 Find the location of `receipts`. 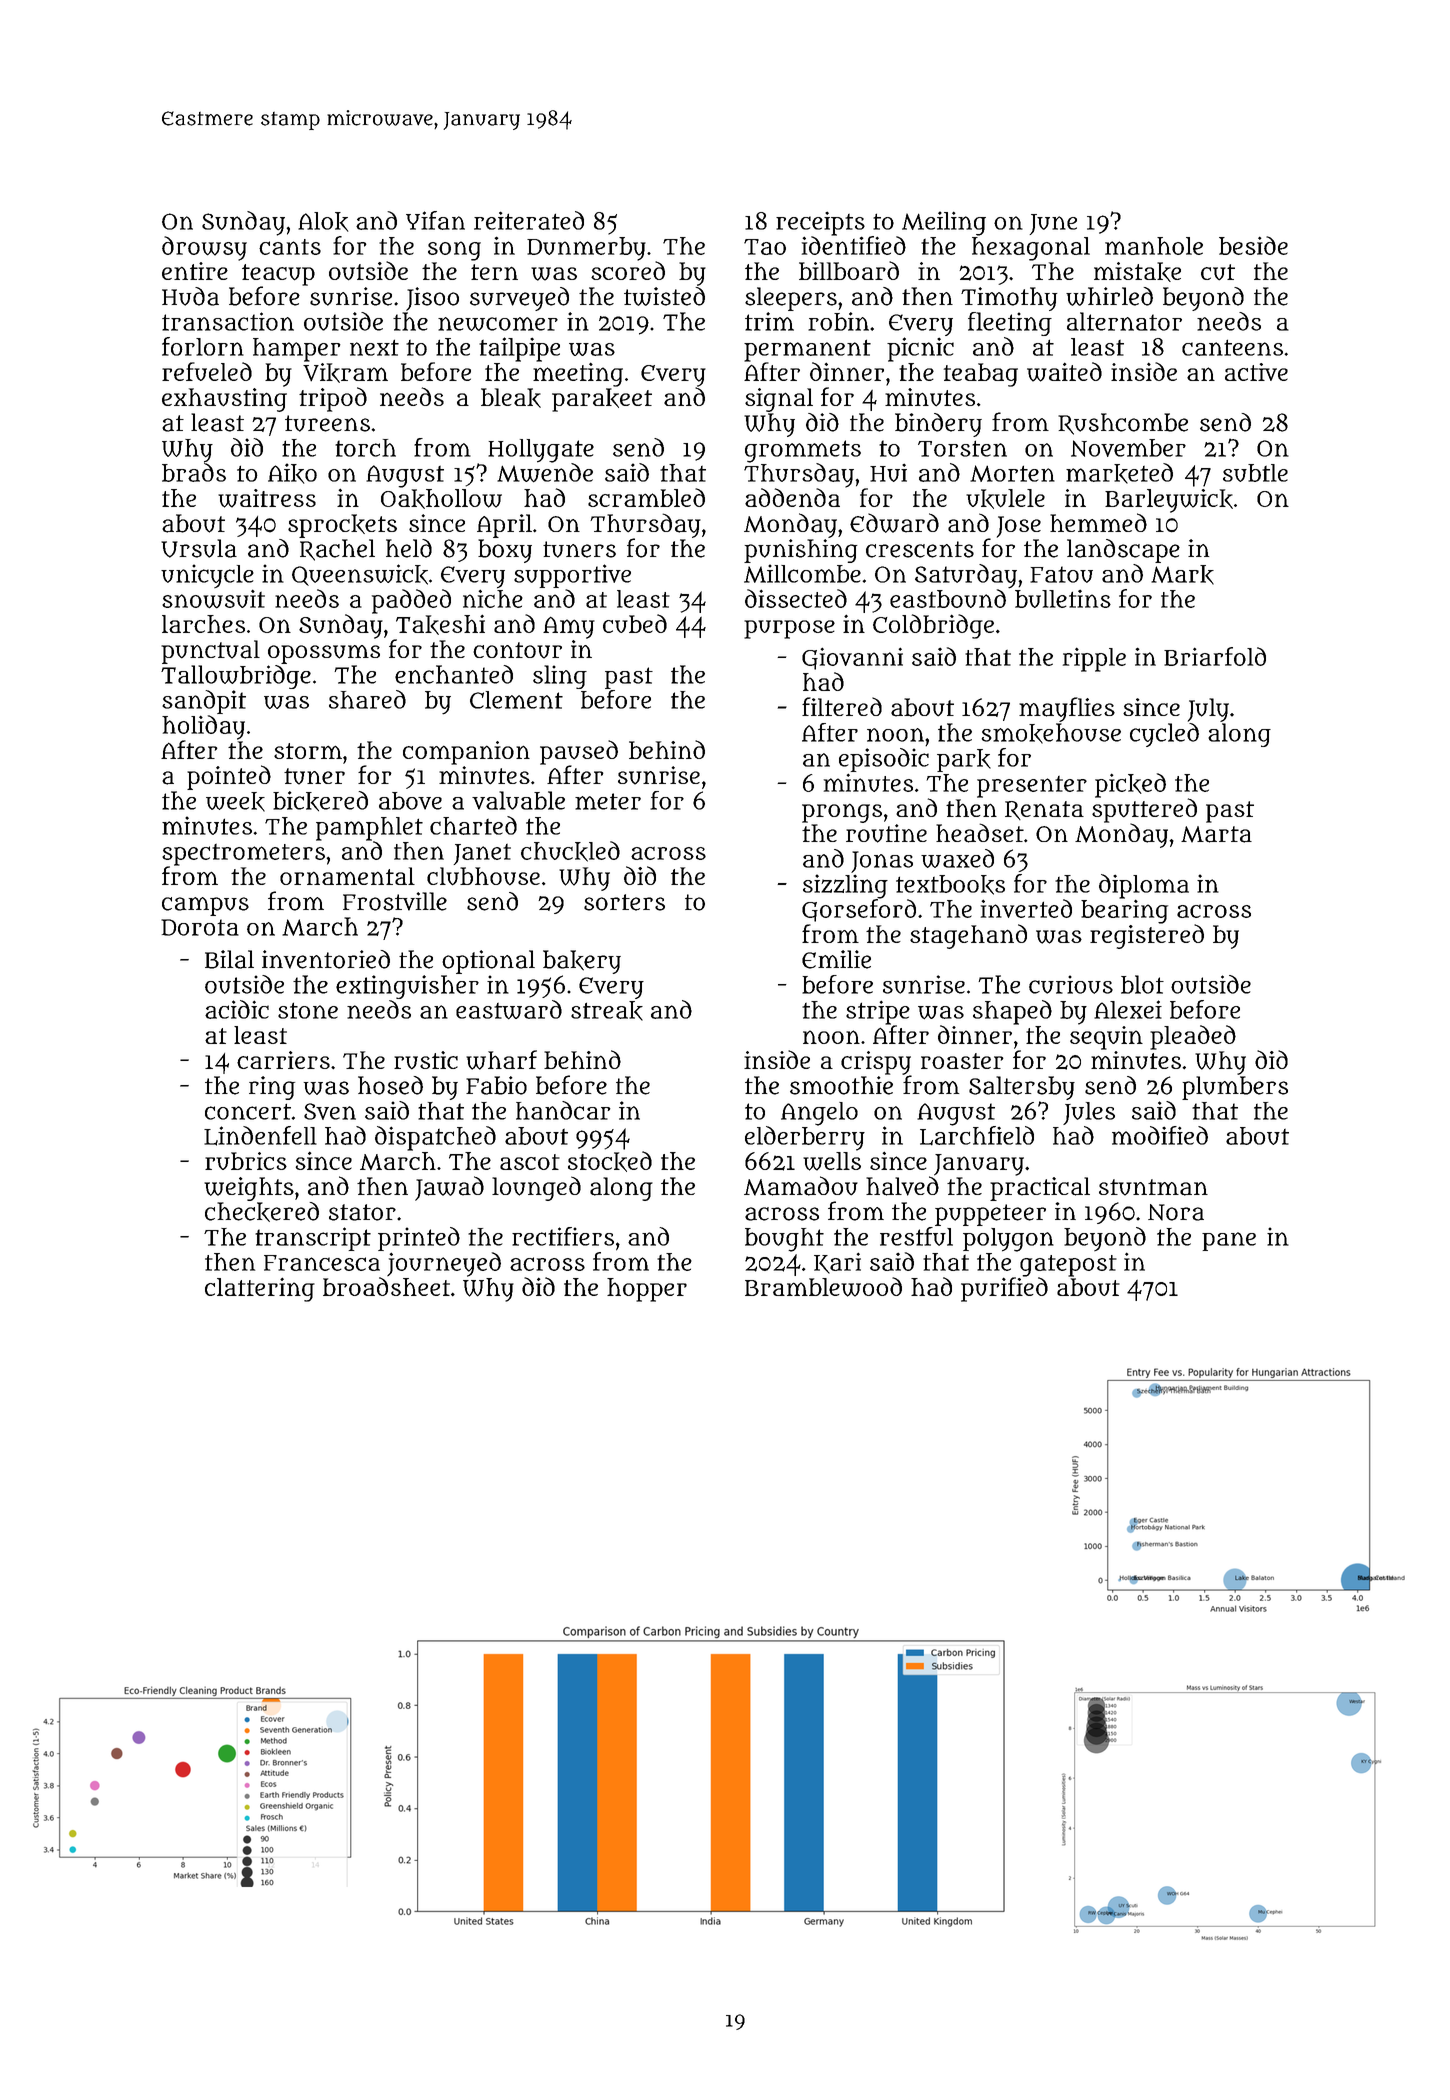

receipts is located at coordinates (820, 224).
